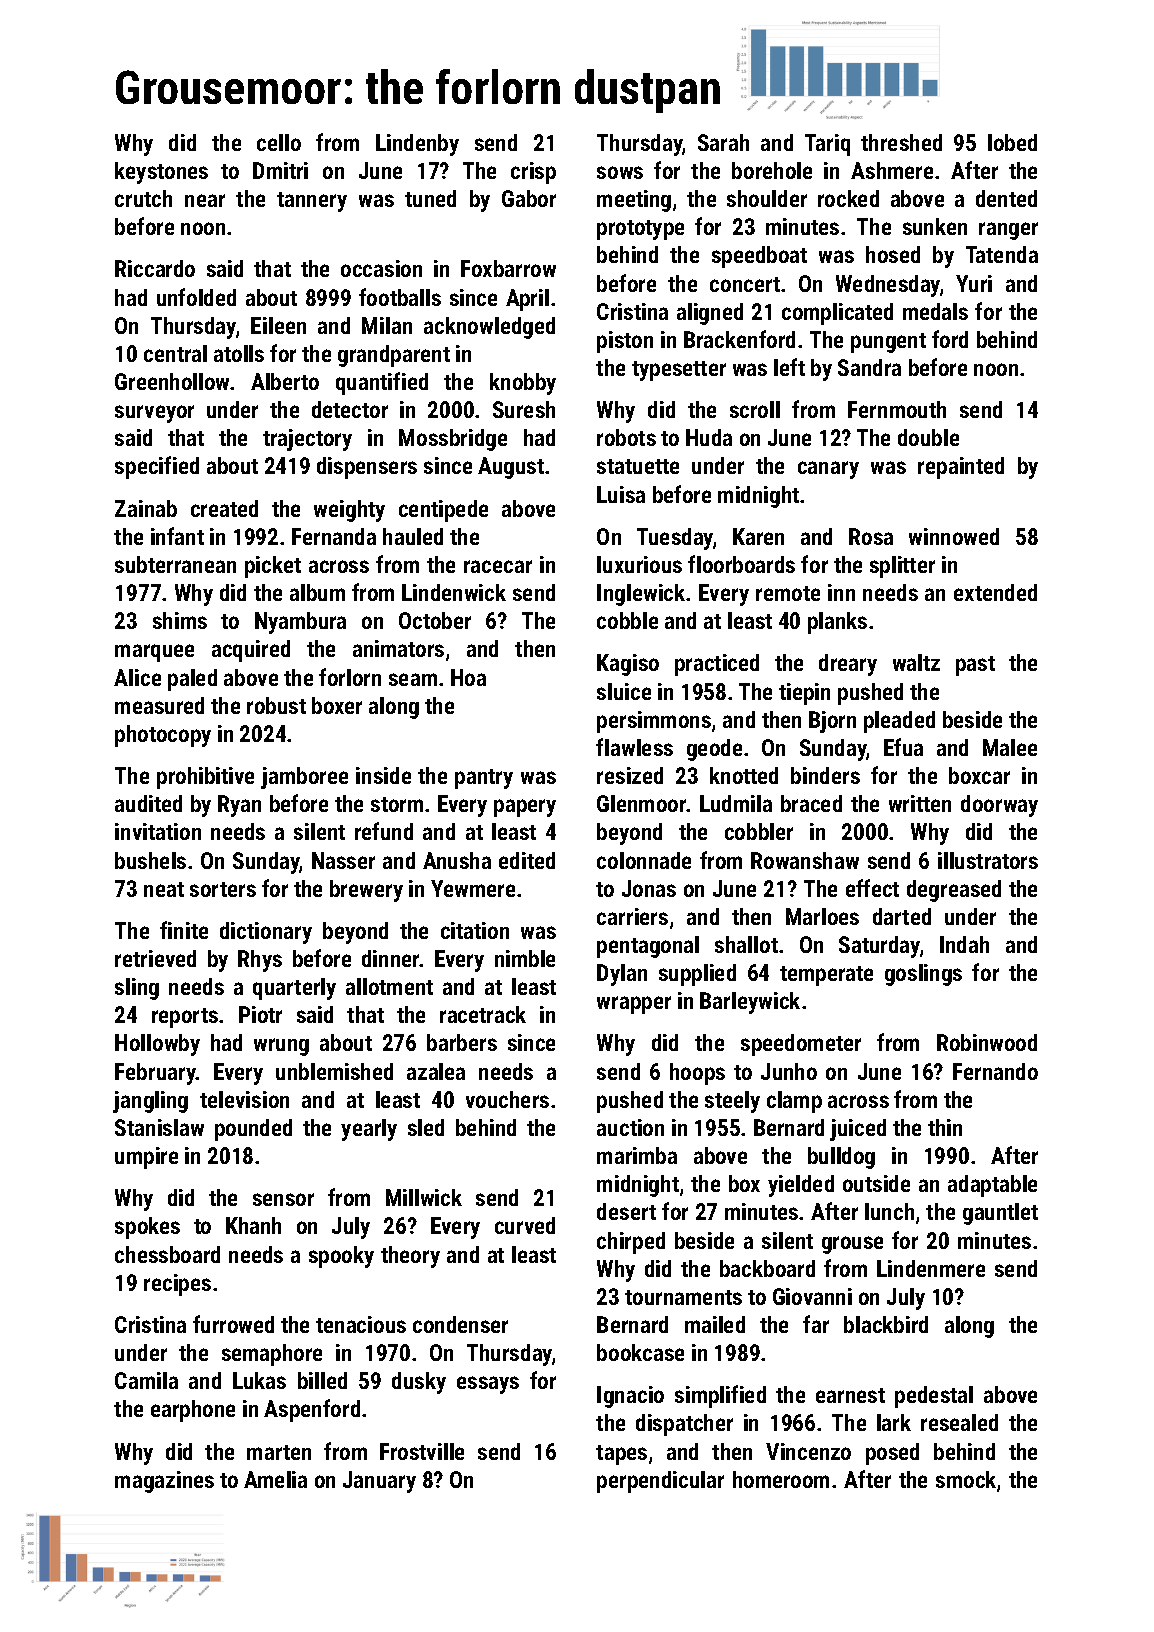  I want to click on adaptable, so click(992, 1186).
